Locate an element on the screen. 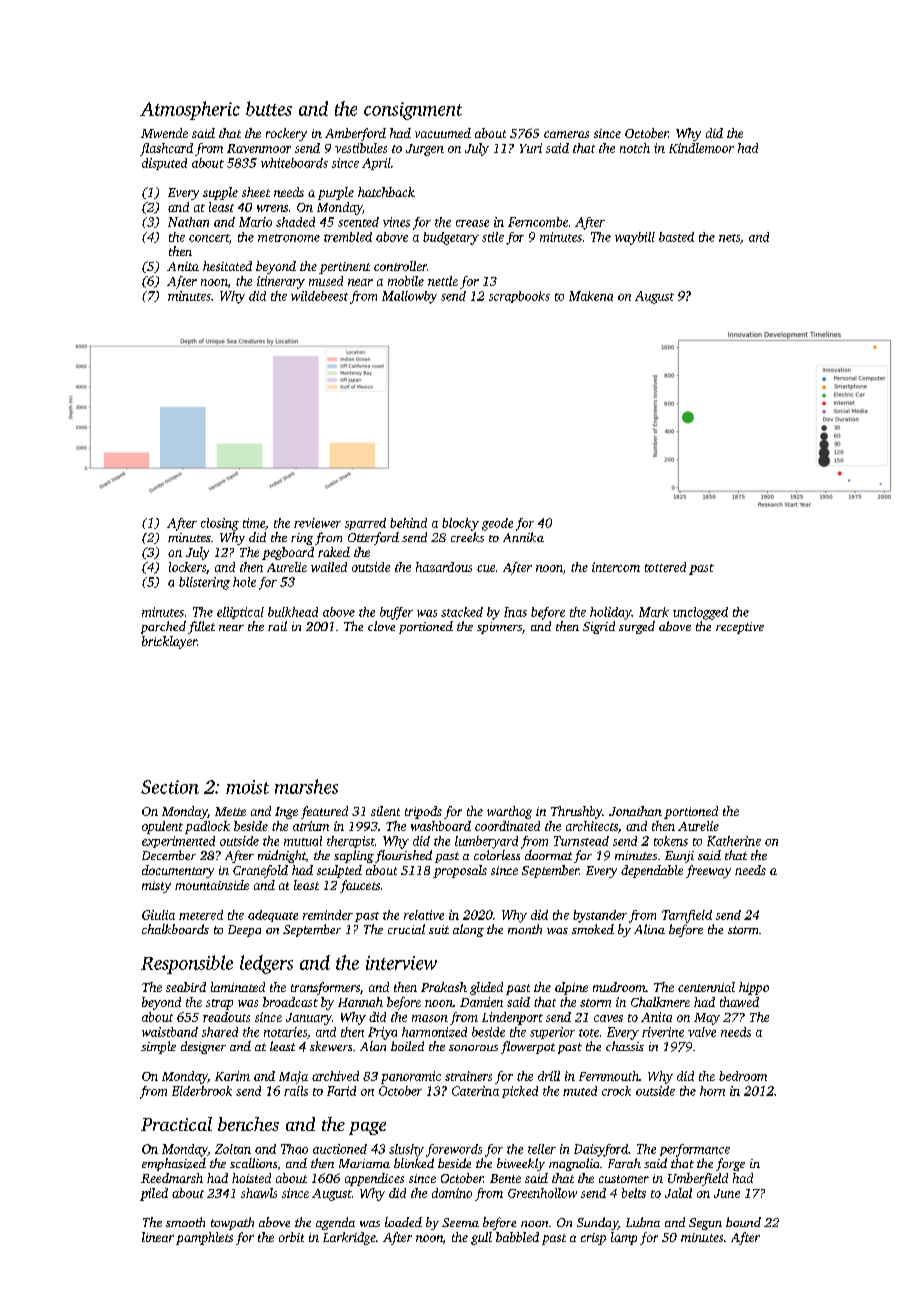 The image size is (924, 1314). freeway is located at coordinates (708, 871).
